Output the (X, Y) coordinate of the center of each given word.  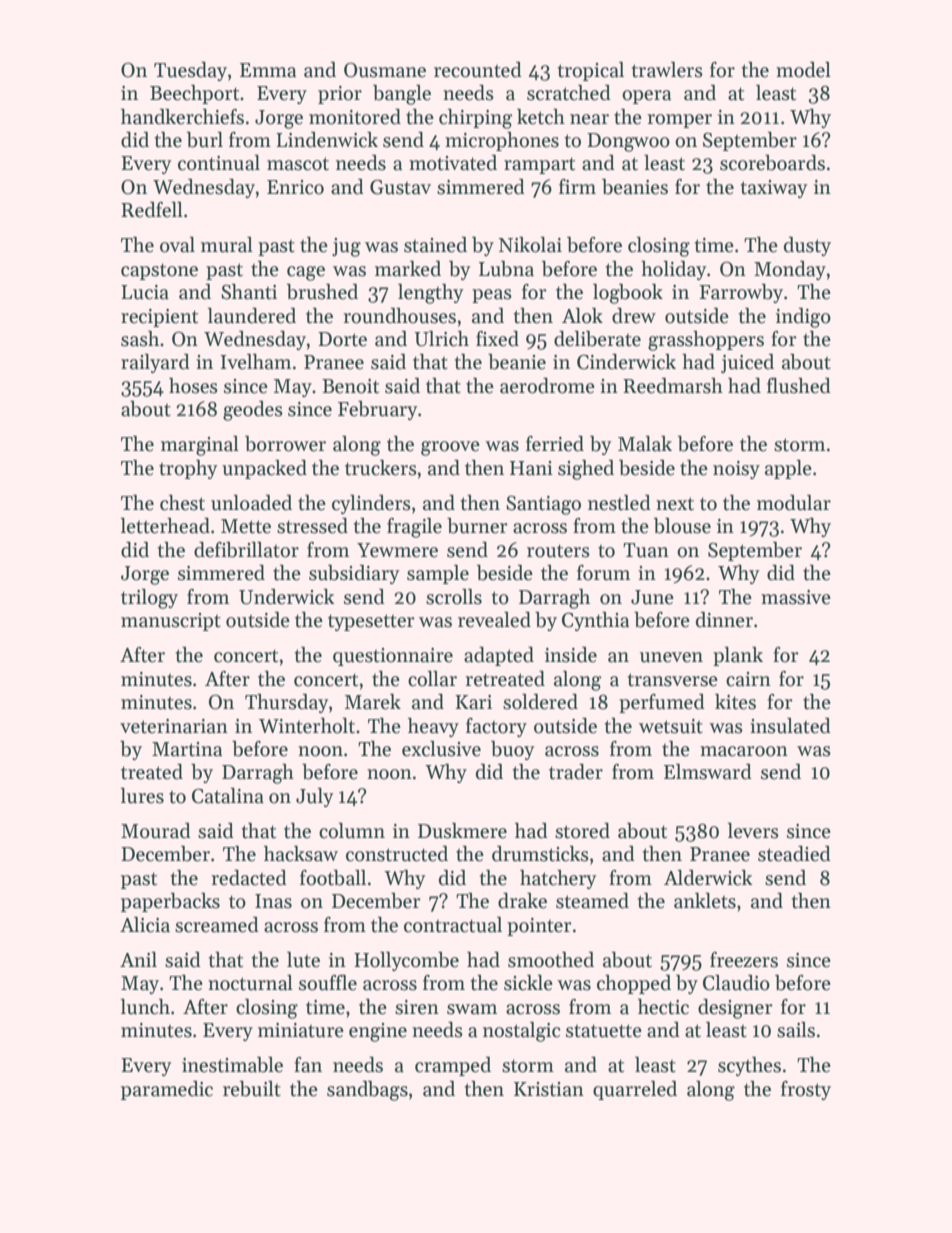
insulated (790, 726)
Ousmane (385, 70)
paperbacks (170, 902)
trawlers (667, 70)
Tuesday (190, 71)
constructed (397, 854)
